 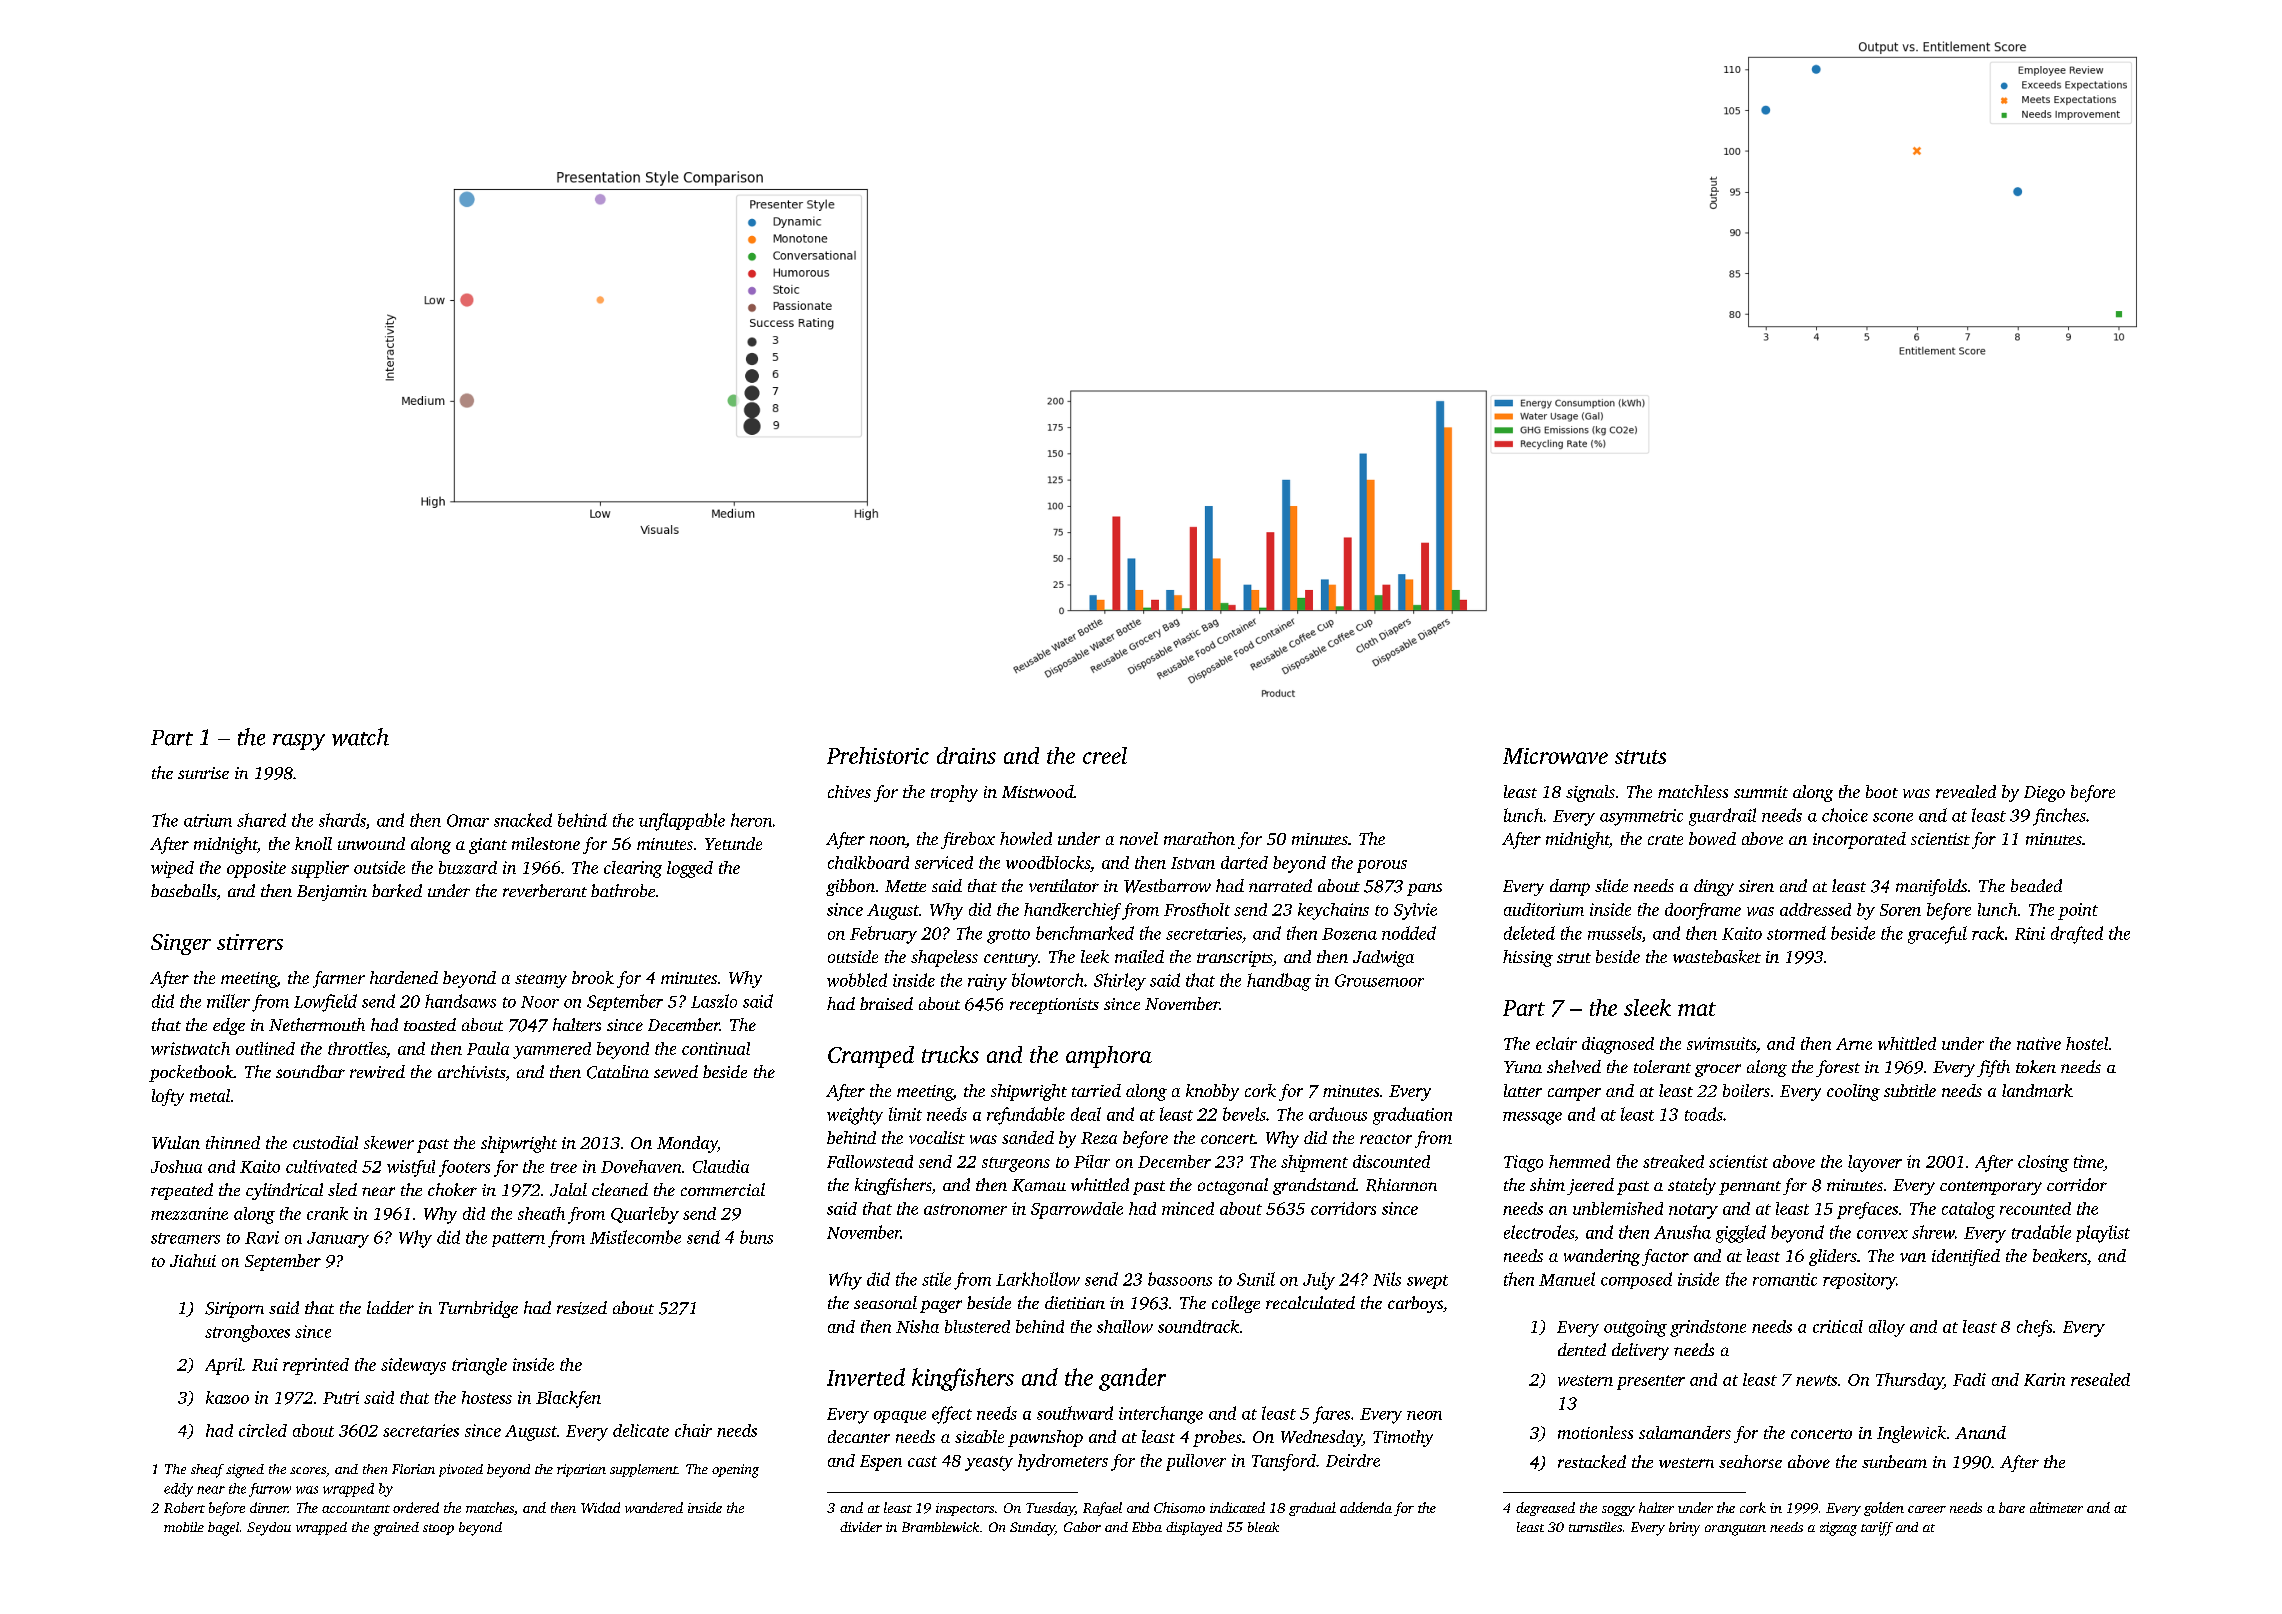 What do you see at coordinates (966, 755) in the image?
I see `drains` at bounding box center [966, 755].
